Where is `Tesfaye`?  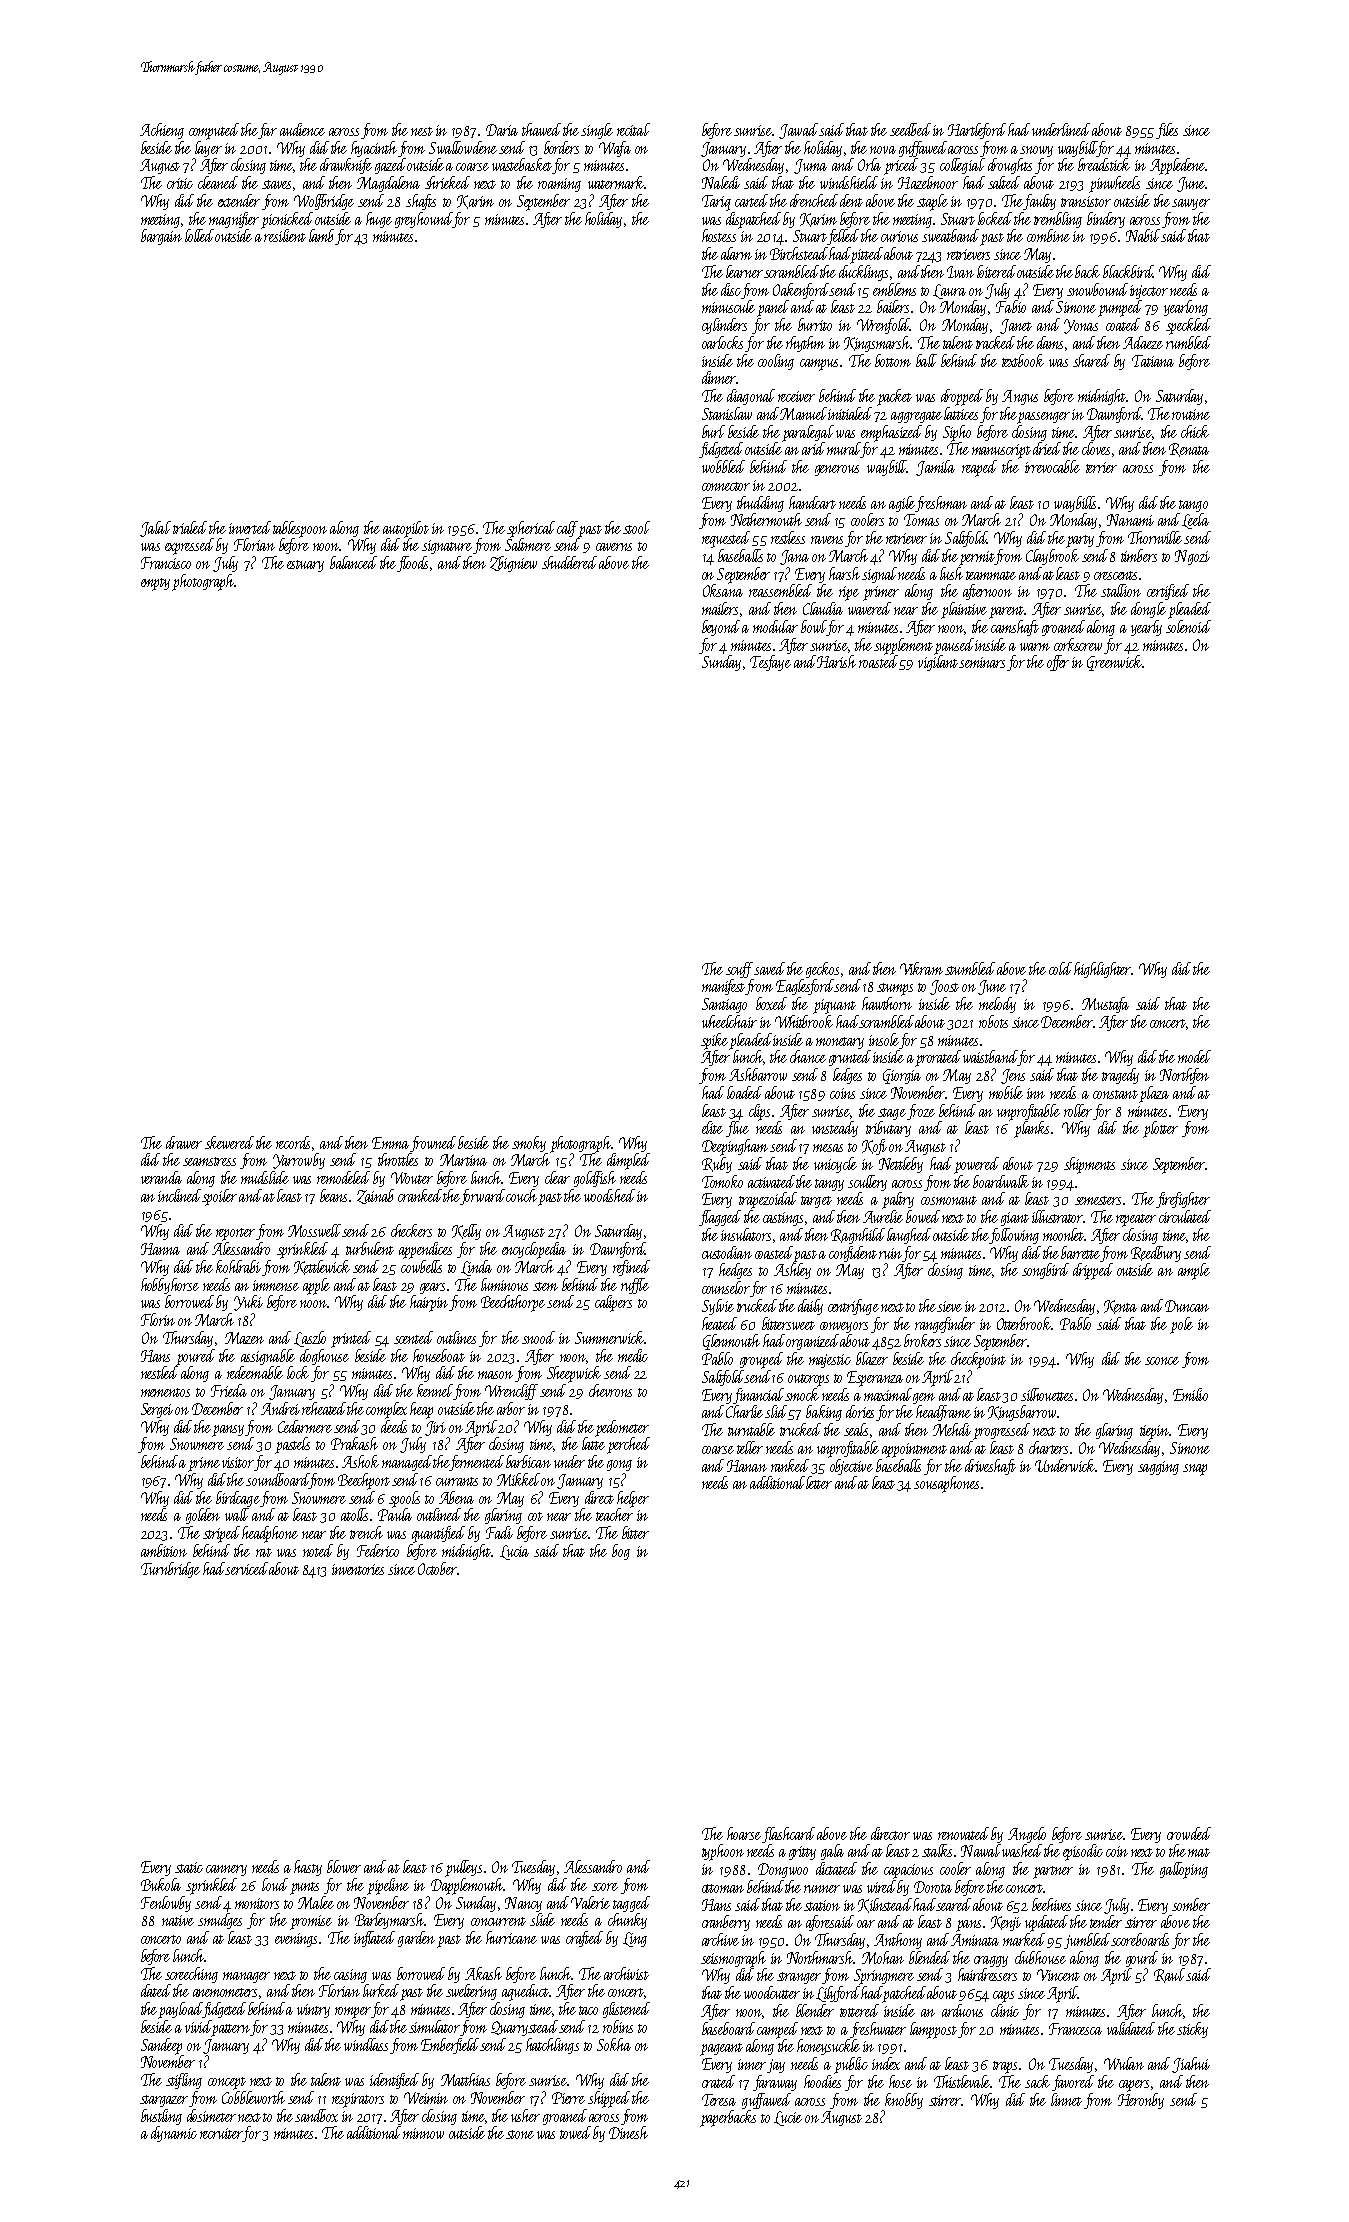 Tesfaye is located at coordinates (770, 663).
